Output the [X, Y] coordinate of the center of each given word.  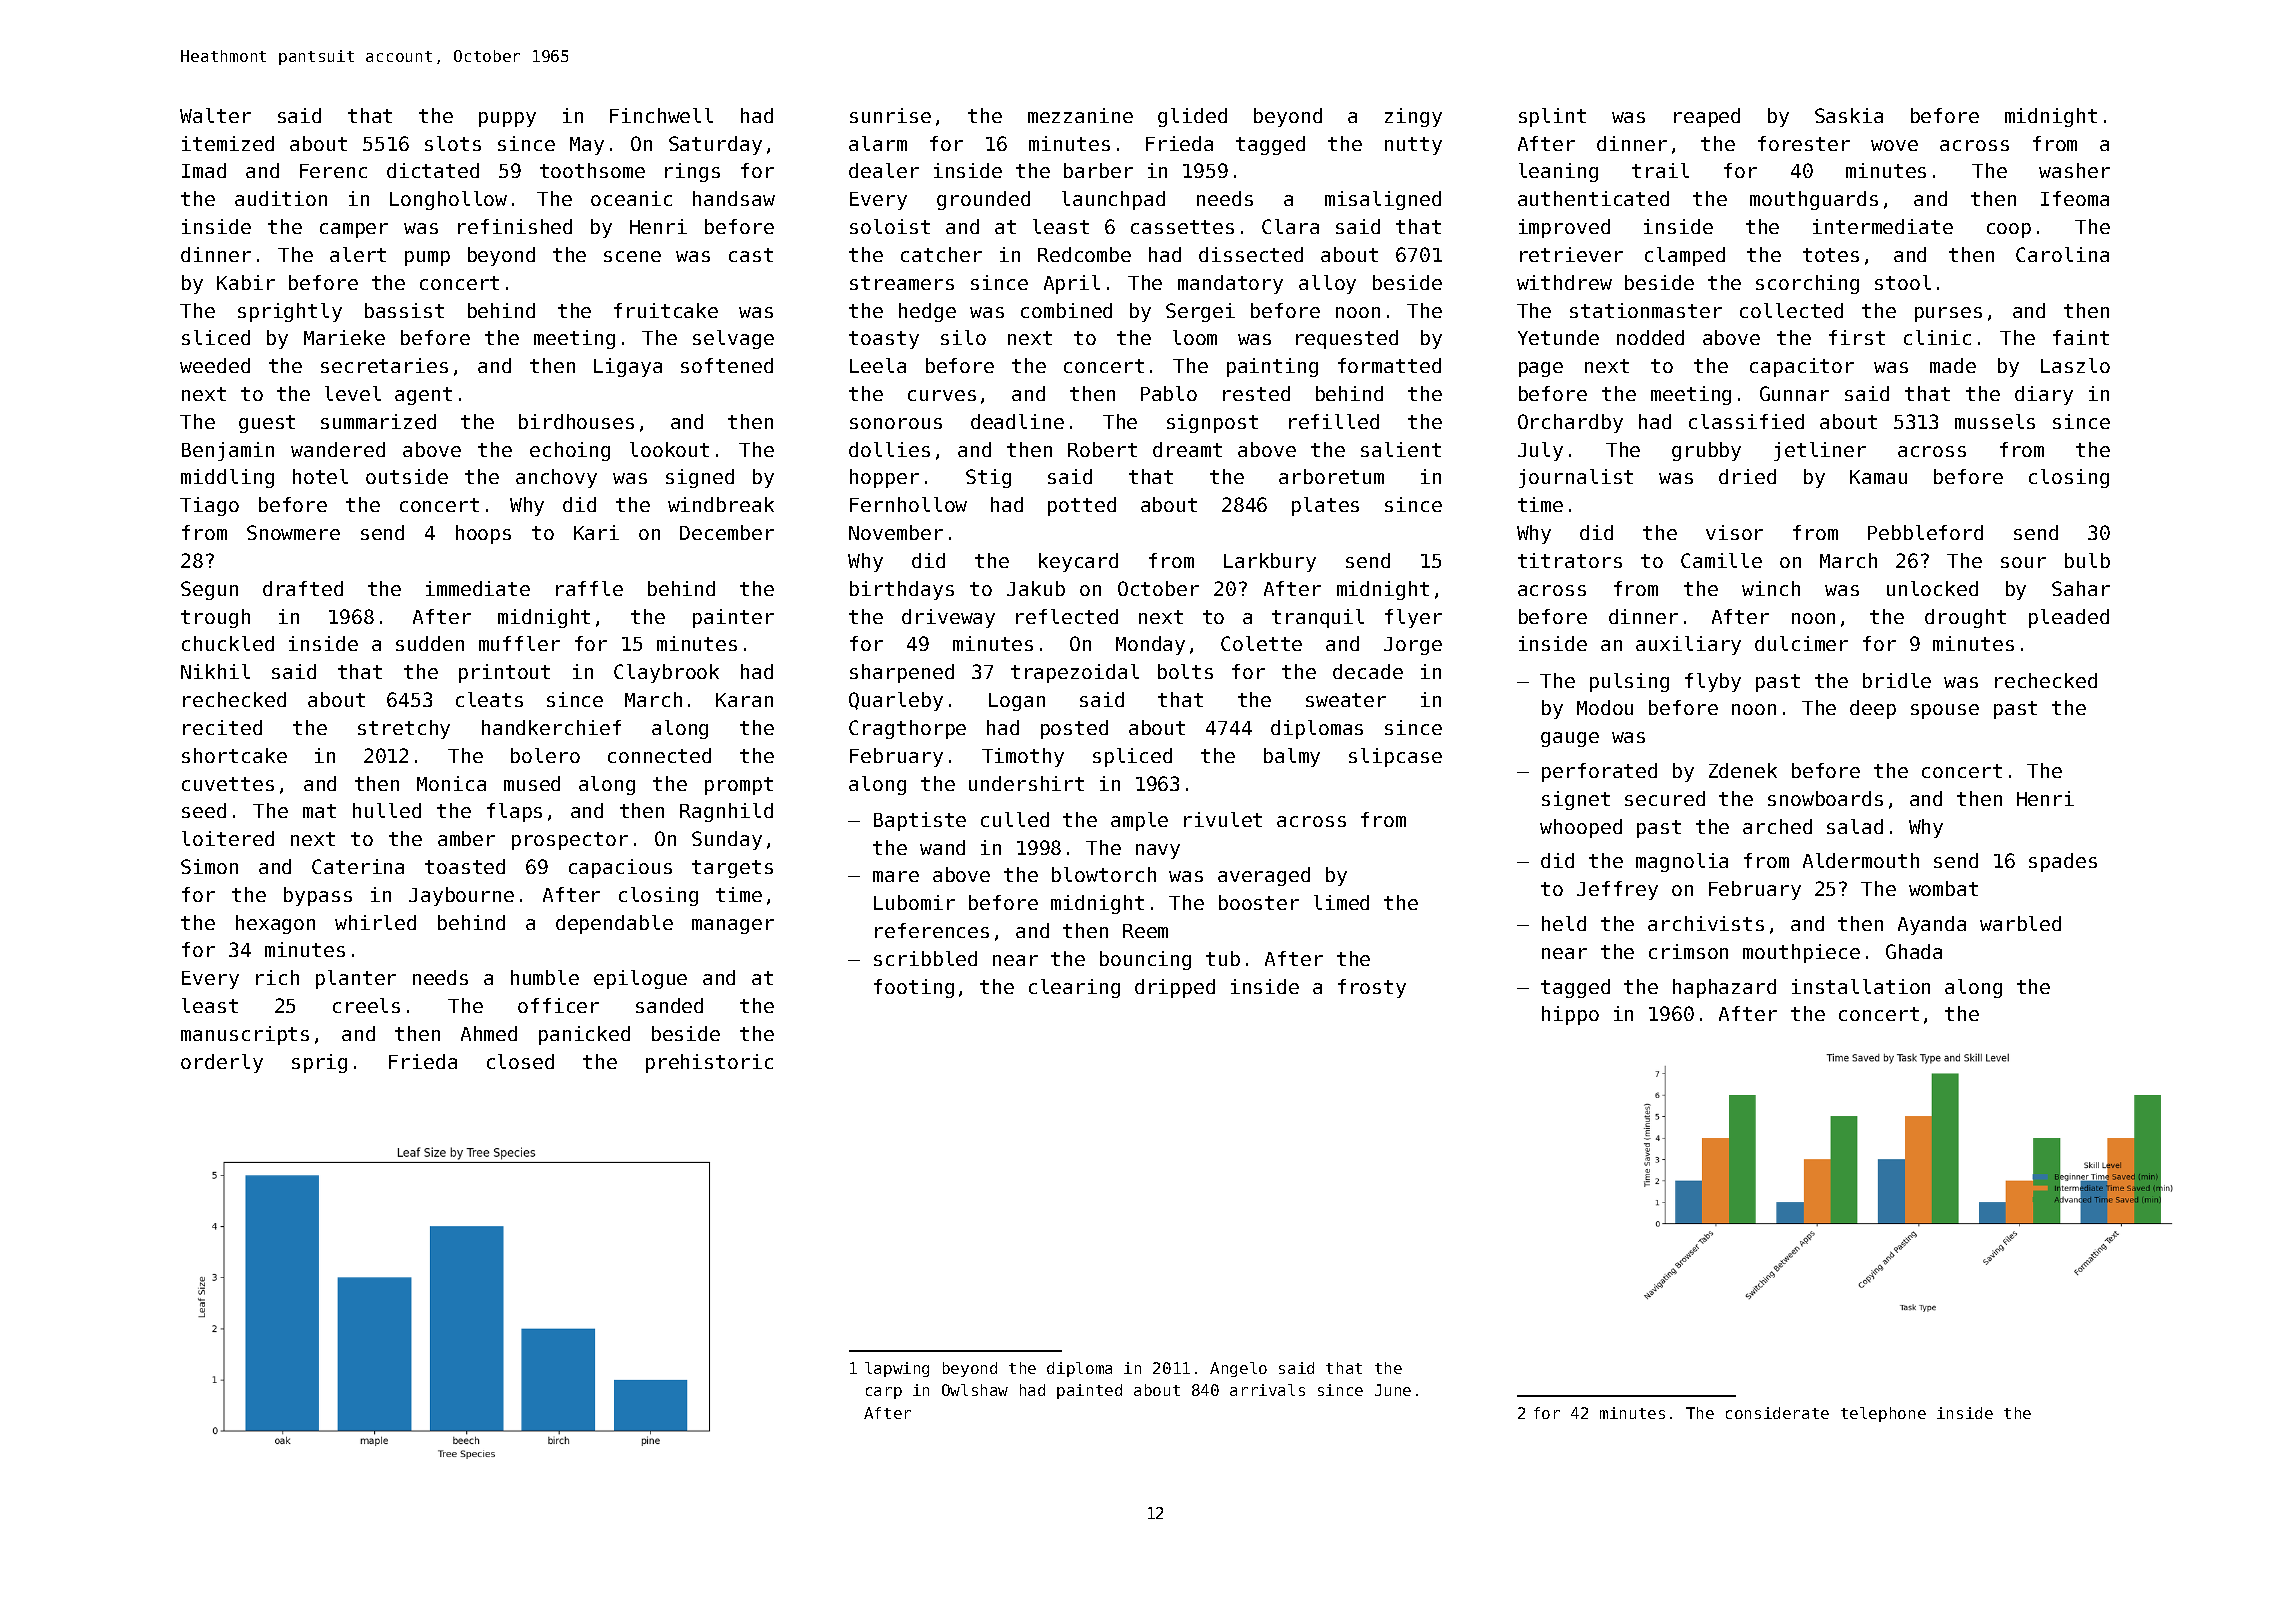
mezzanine [1080, 115]
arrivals [1267, 1390]
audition [281, 198]
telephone [1883, 1414]
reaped [1707, 117]
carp [884, 1393]
